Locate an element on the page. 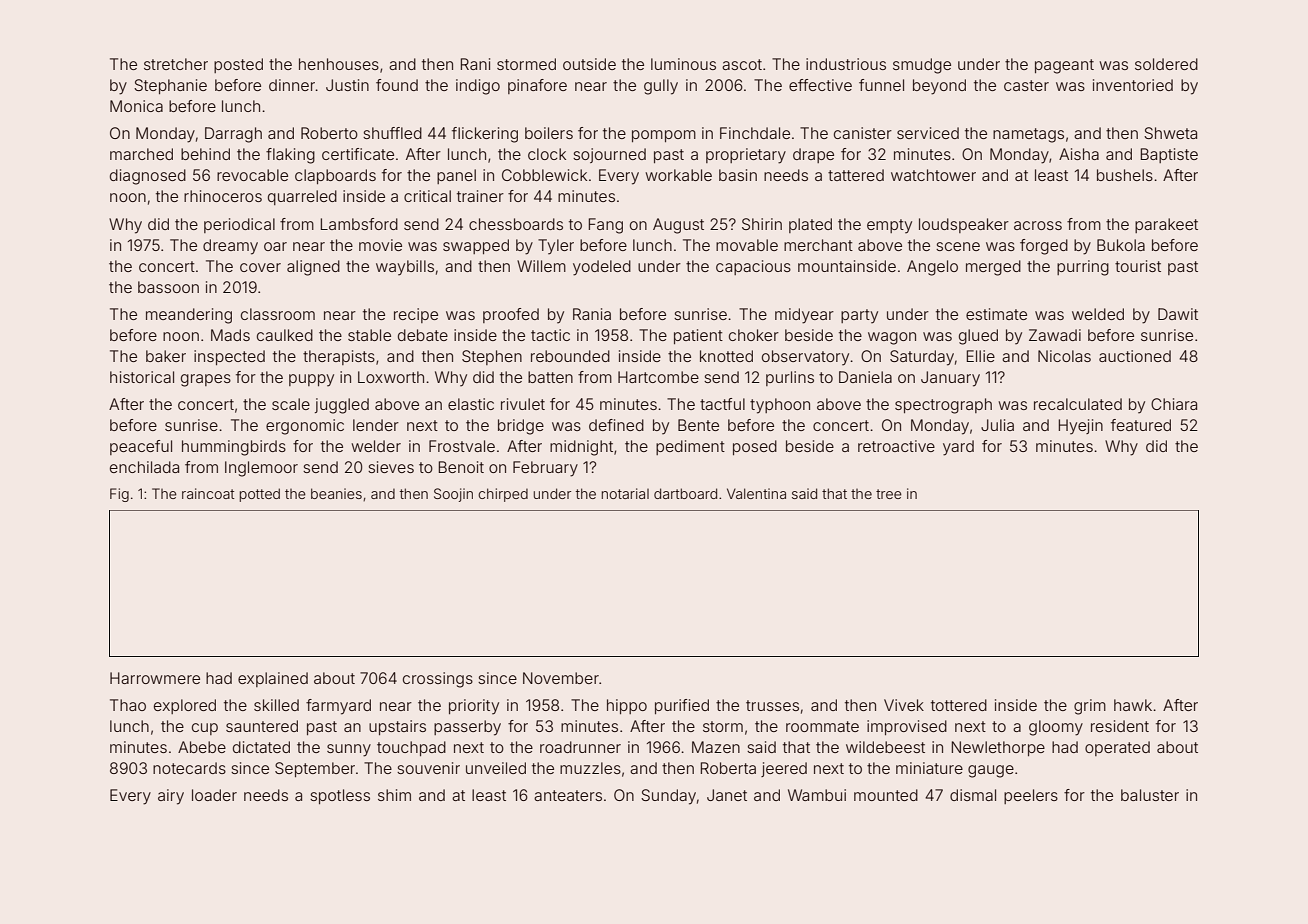 This page has width=1308, height=924. Vivek is located at coordinates (904, 705).
